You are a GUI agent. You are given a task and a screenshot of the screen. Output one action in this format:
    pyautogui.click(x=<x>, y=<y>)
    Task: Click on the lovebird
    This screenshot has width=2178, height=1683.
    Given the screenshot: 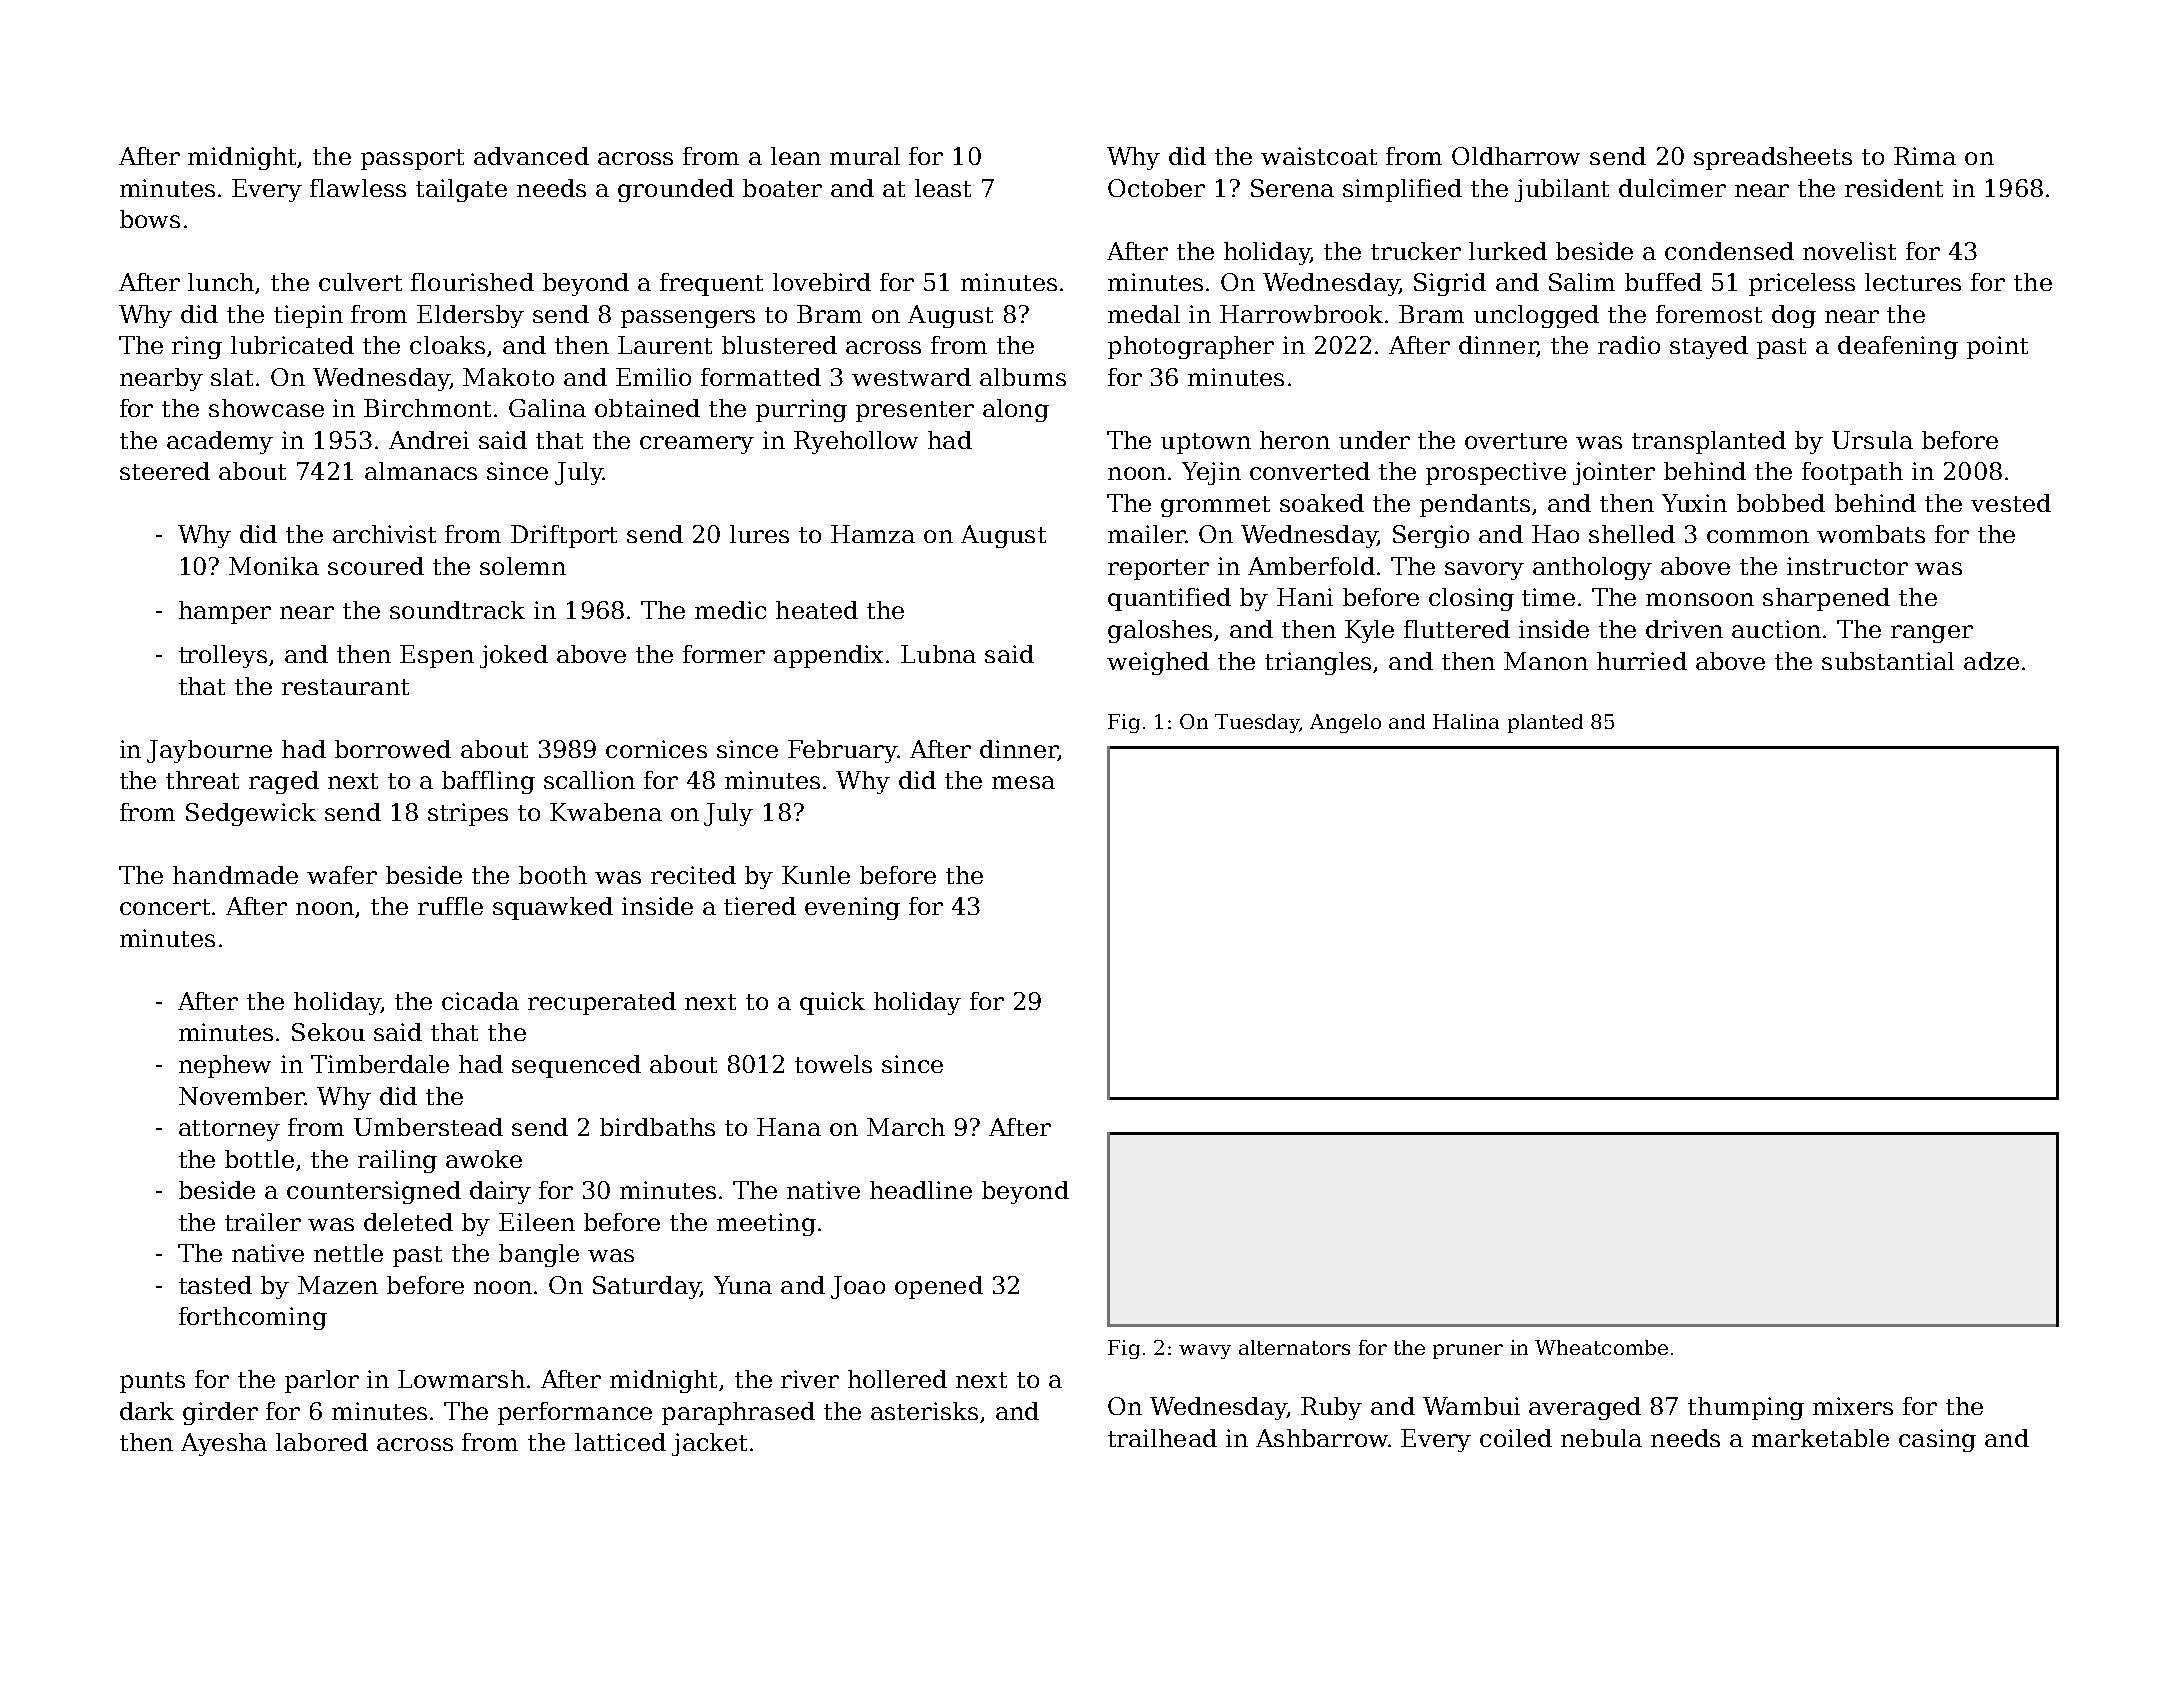 What is the action you would take?
    pyautogui.click(x=822, y=282)
